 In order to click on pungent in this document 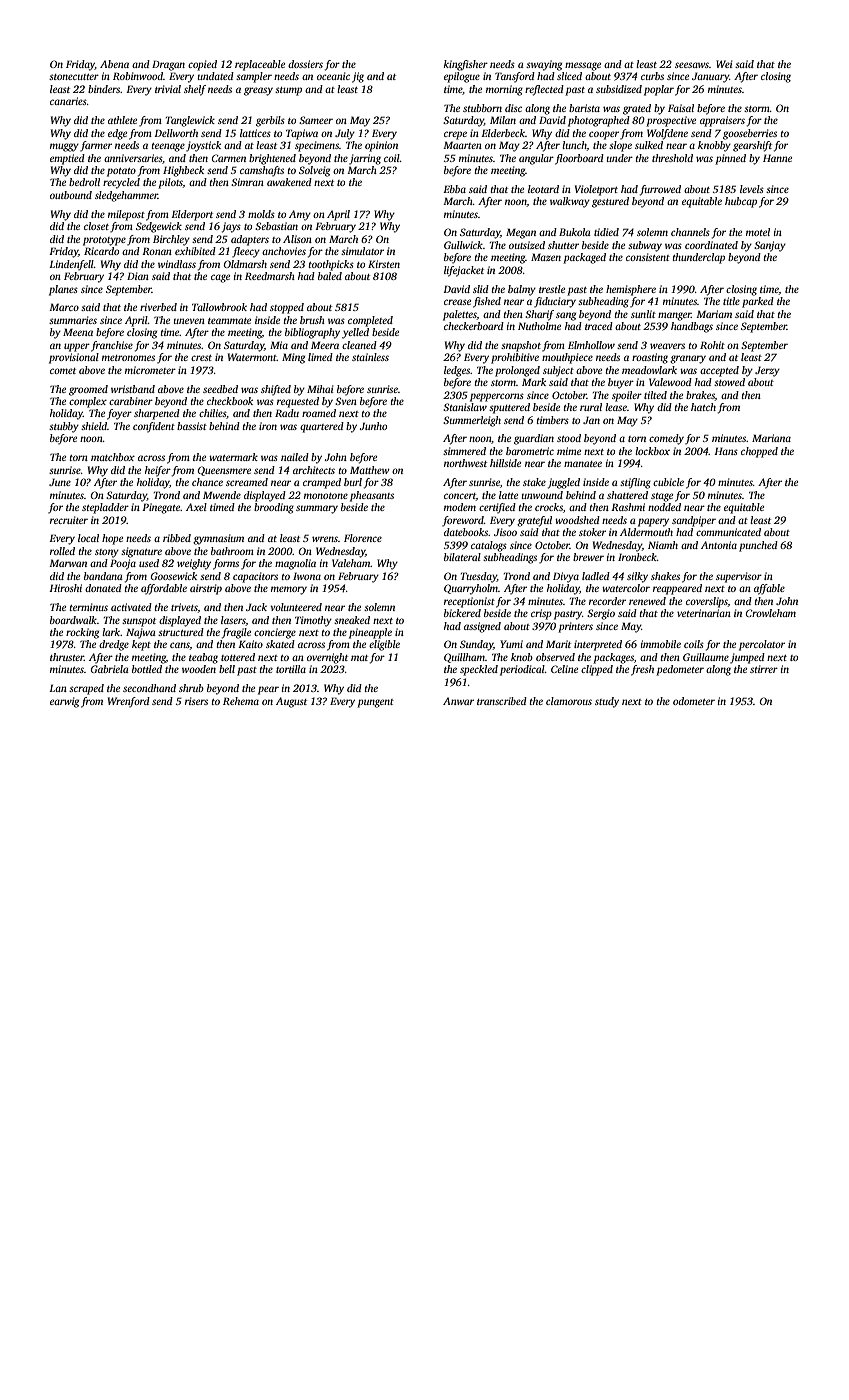, I will do `click(375, 703)`.
